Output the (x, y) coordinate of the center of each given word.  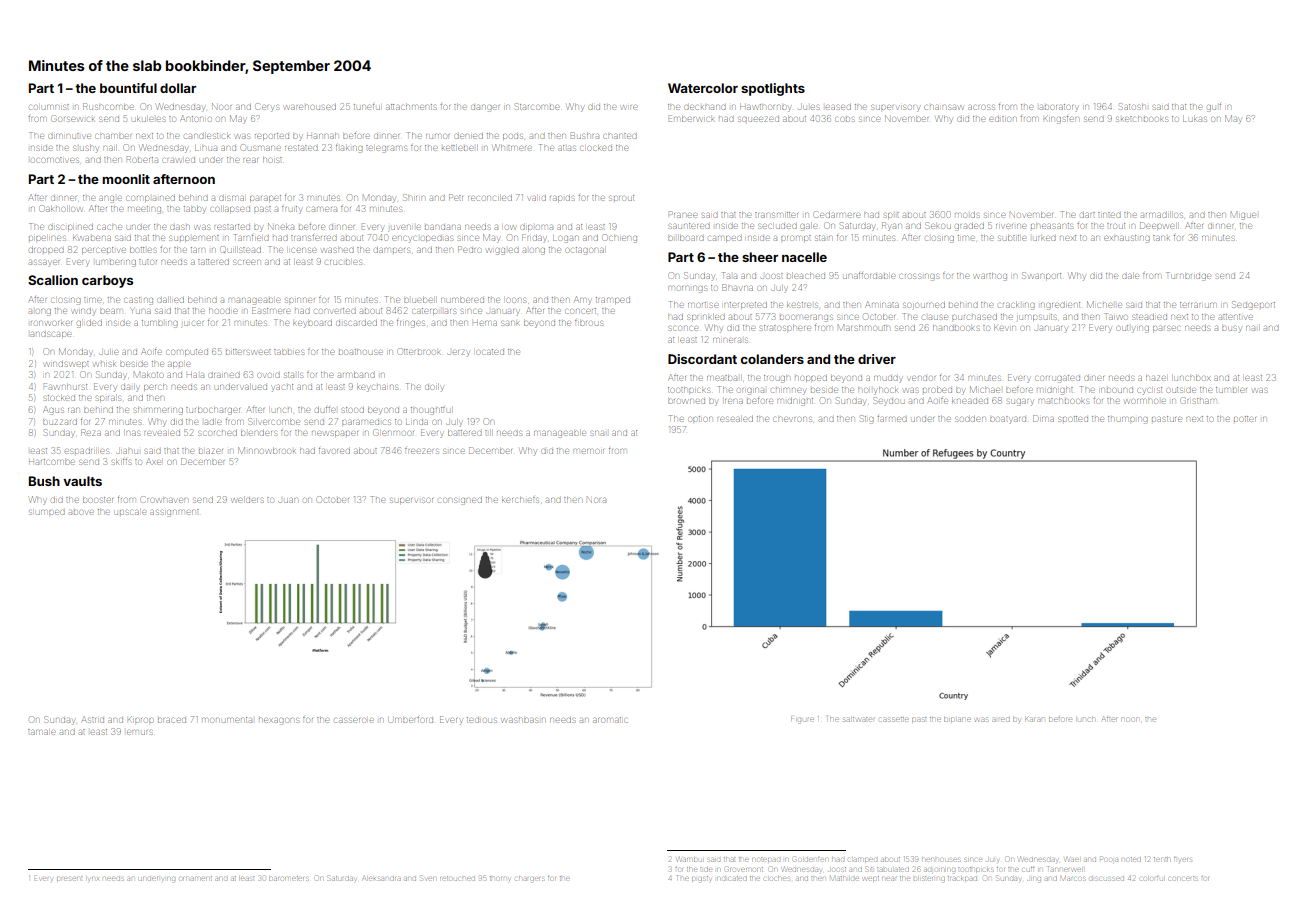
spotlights (773, 89)
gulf (1214, 108)
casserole (353, 720)
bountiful (128, 88)
